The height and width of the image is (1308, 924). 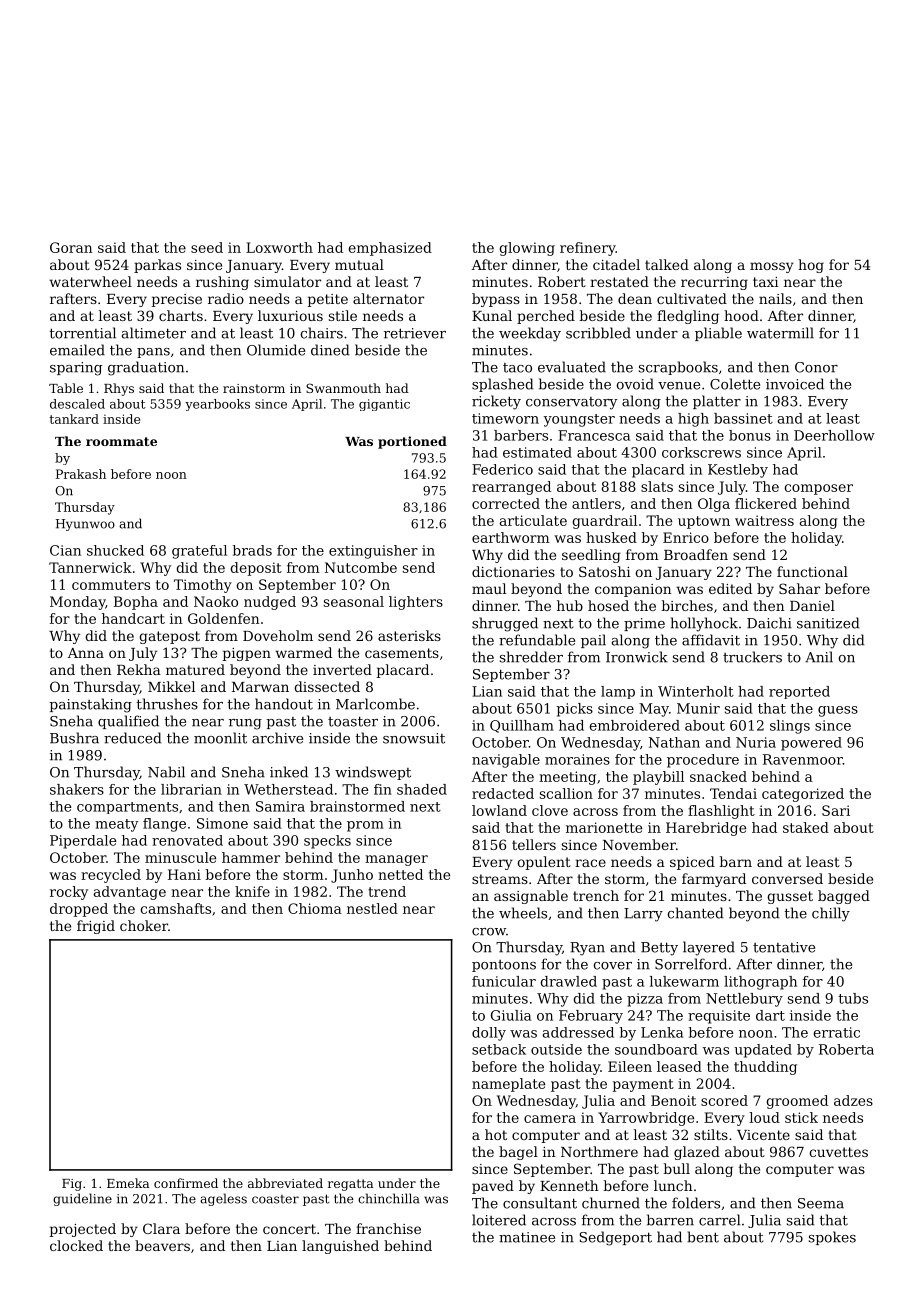 I want to click on mossy, so click(x=772, y=267).
